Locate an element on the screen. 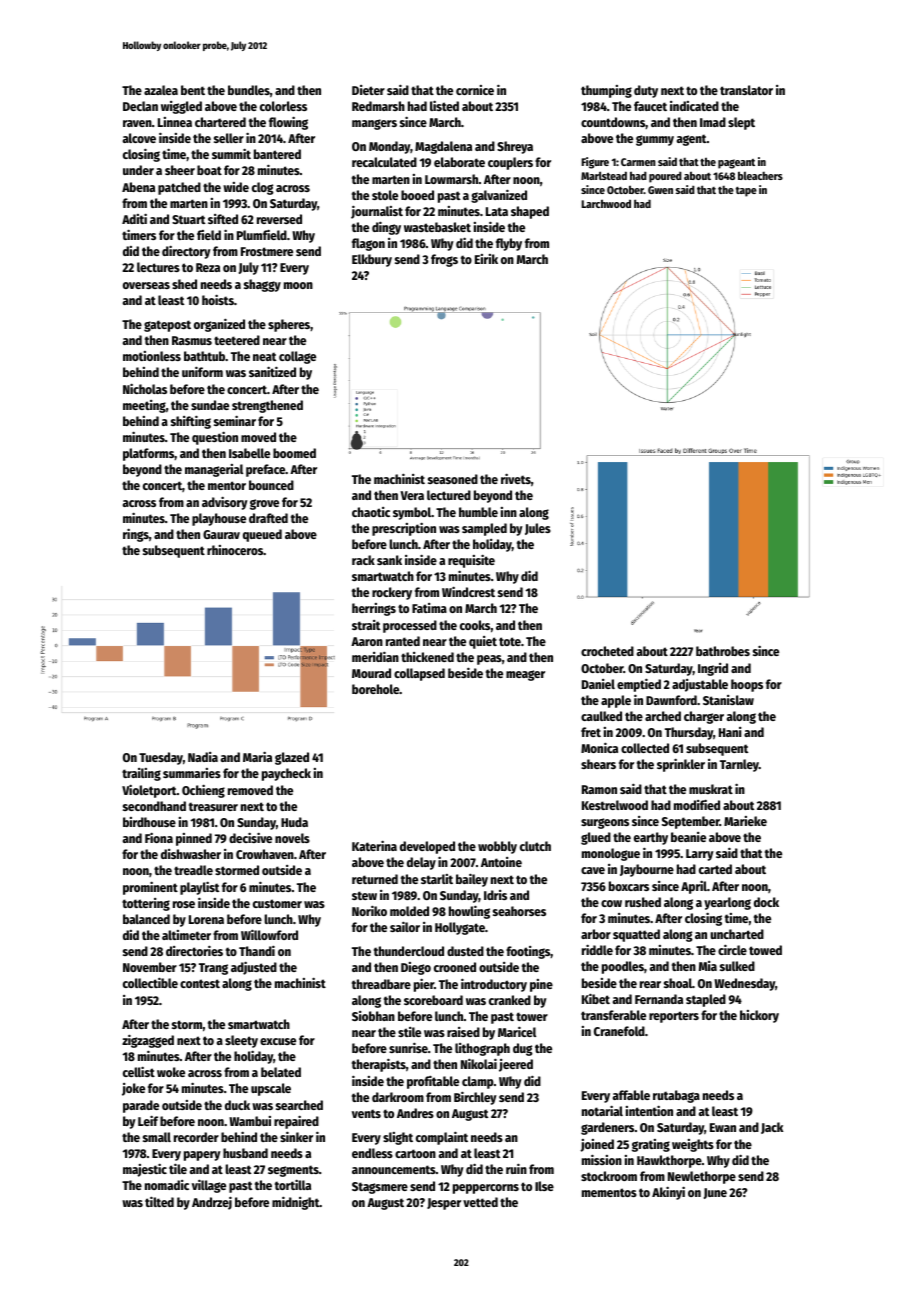 This screenshot has width=908, height=1316. Jesper is located at coordinates (444, 1204).
